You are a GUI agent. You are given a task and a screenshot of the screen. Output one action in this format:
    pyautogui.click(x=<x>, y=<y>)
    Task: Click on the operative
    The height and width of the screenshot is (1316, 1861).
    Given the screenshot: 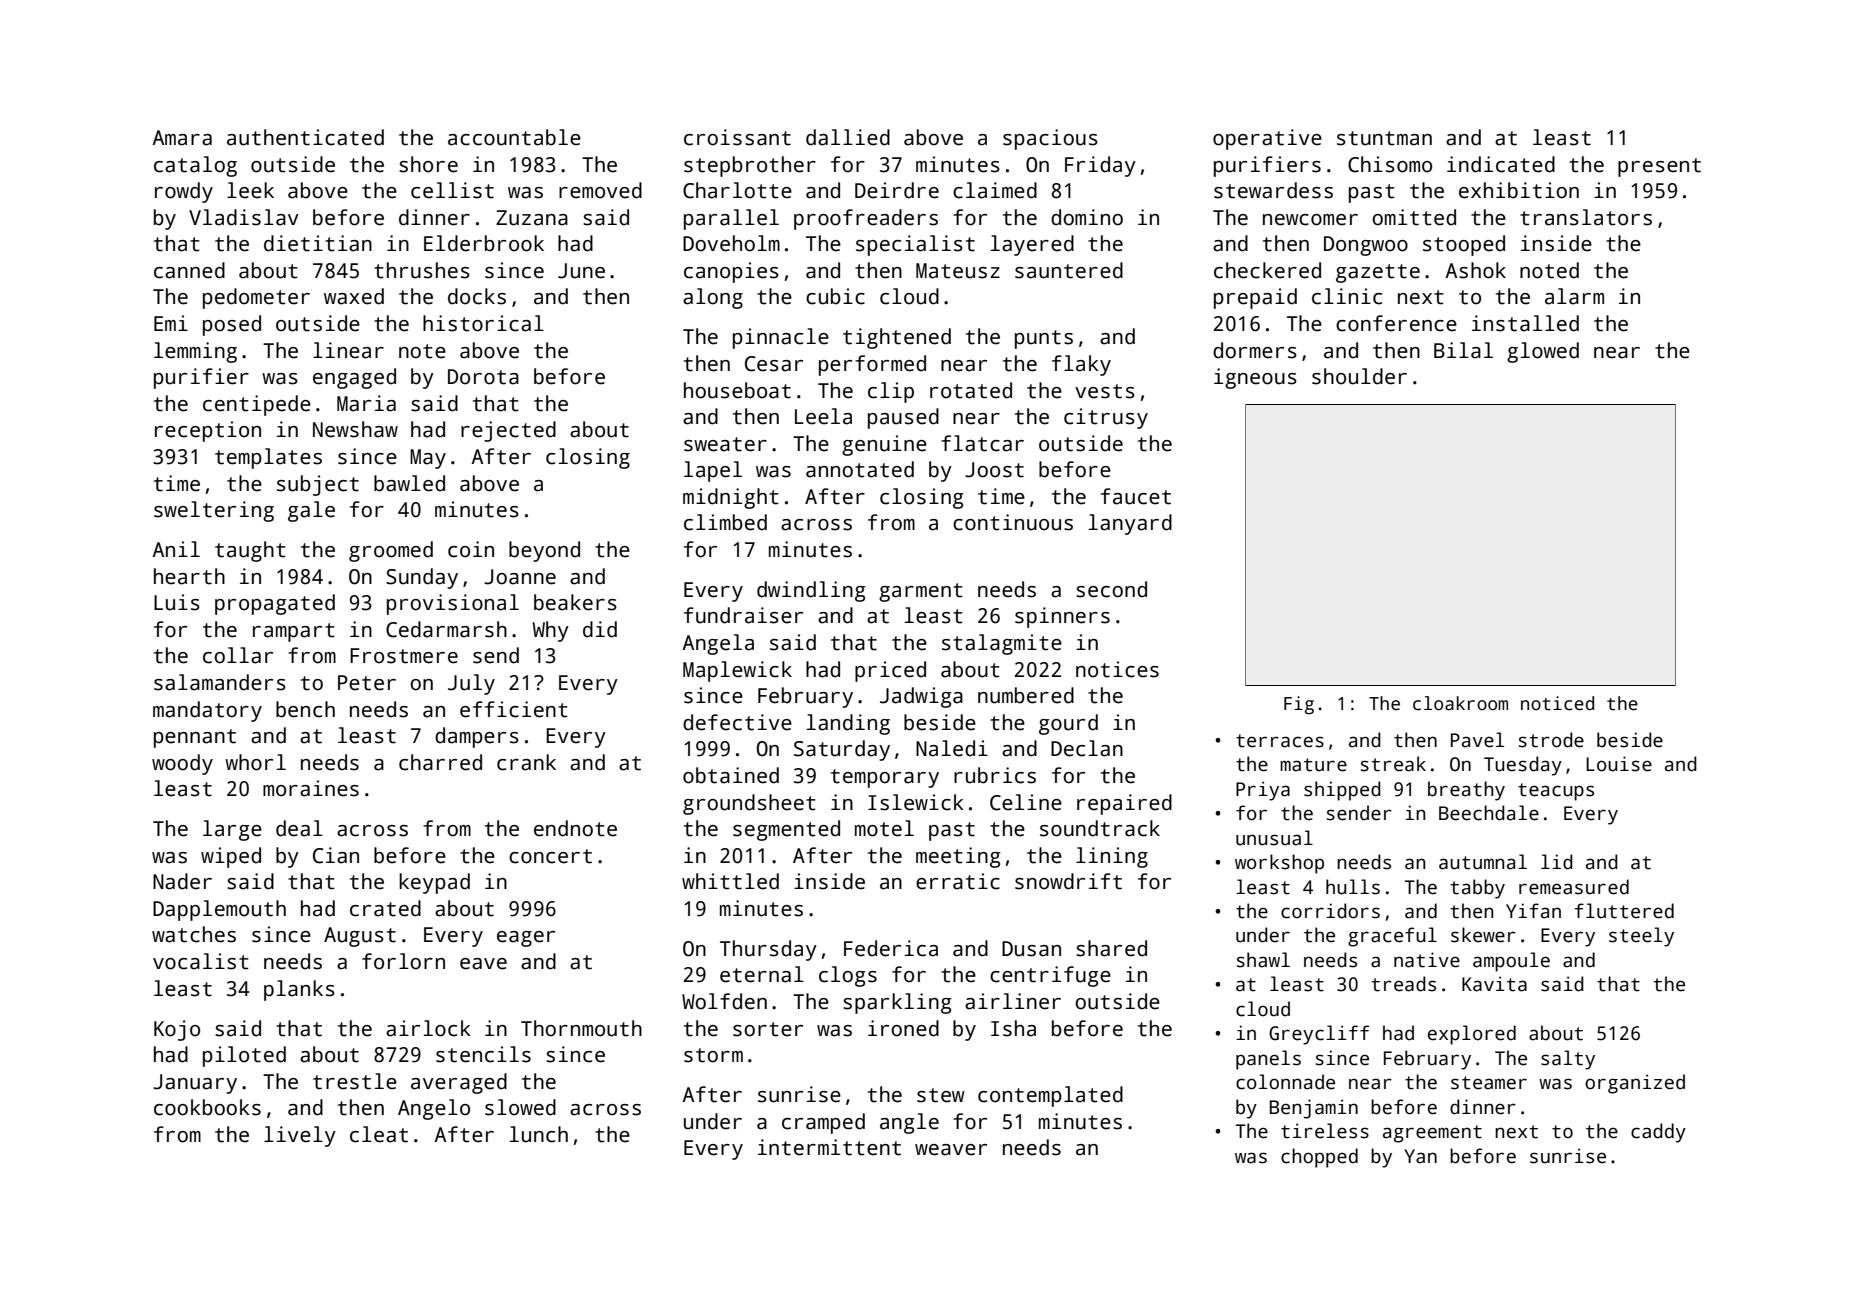 What is the action you would take?
    pyautogui.click(x=1267, y=139)
